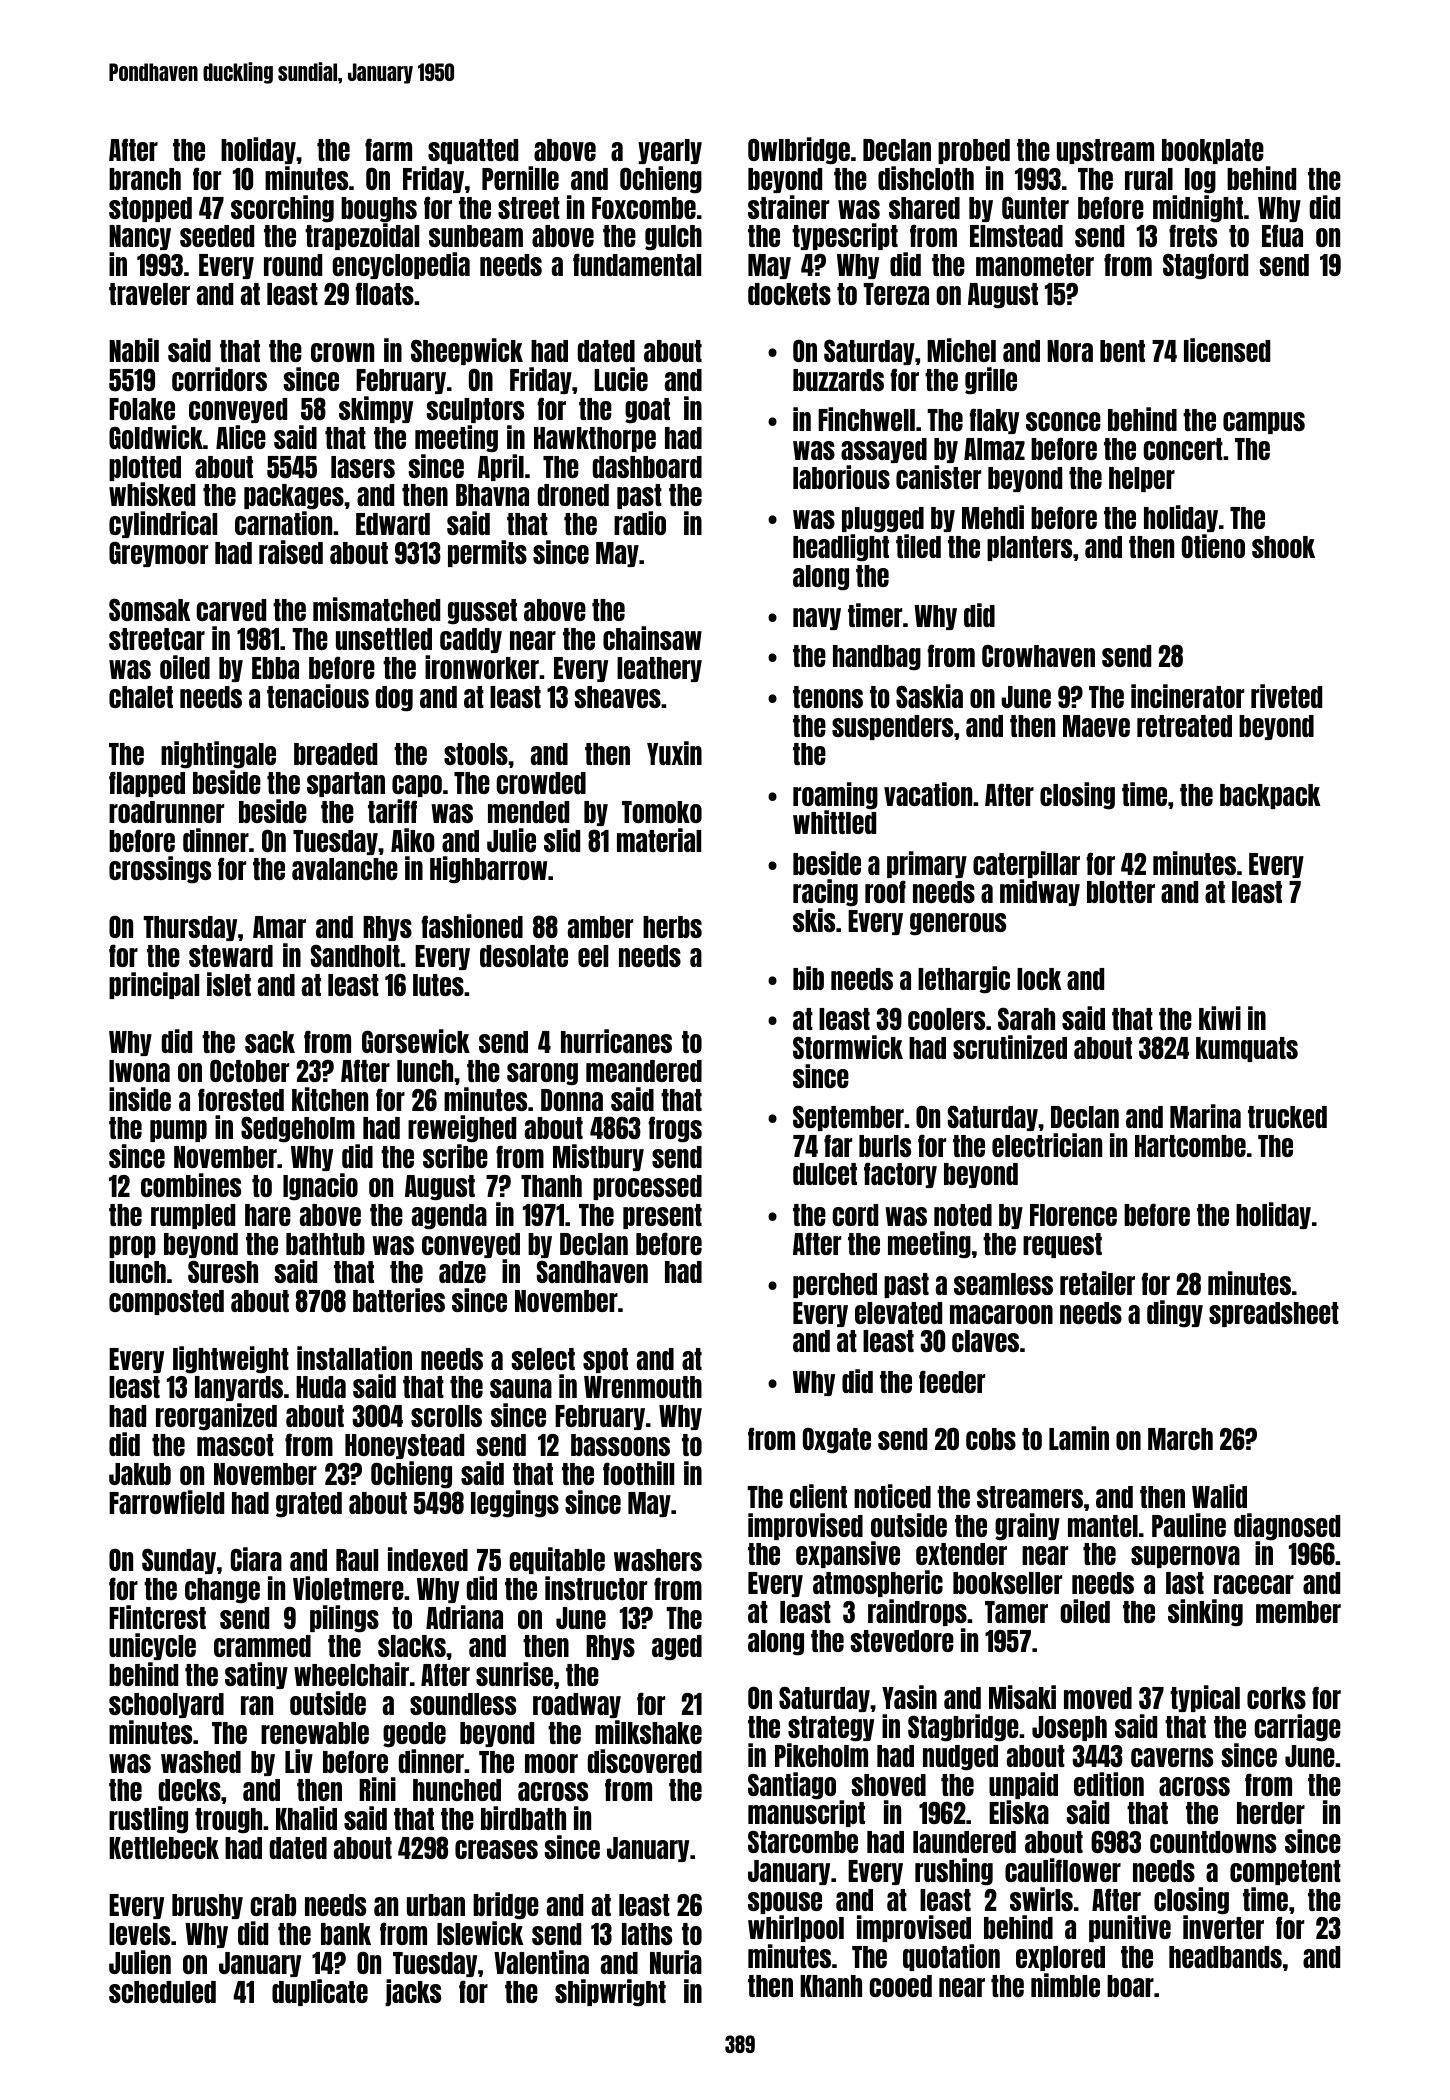 The height and width of the page is (2100, 1450). I want to click on crab, so click(273, 1905).
